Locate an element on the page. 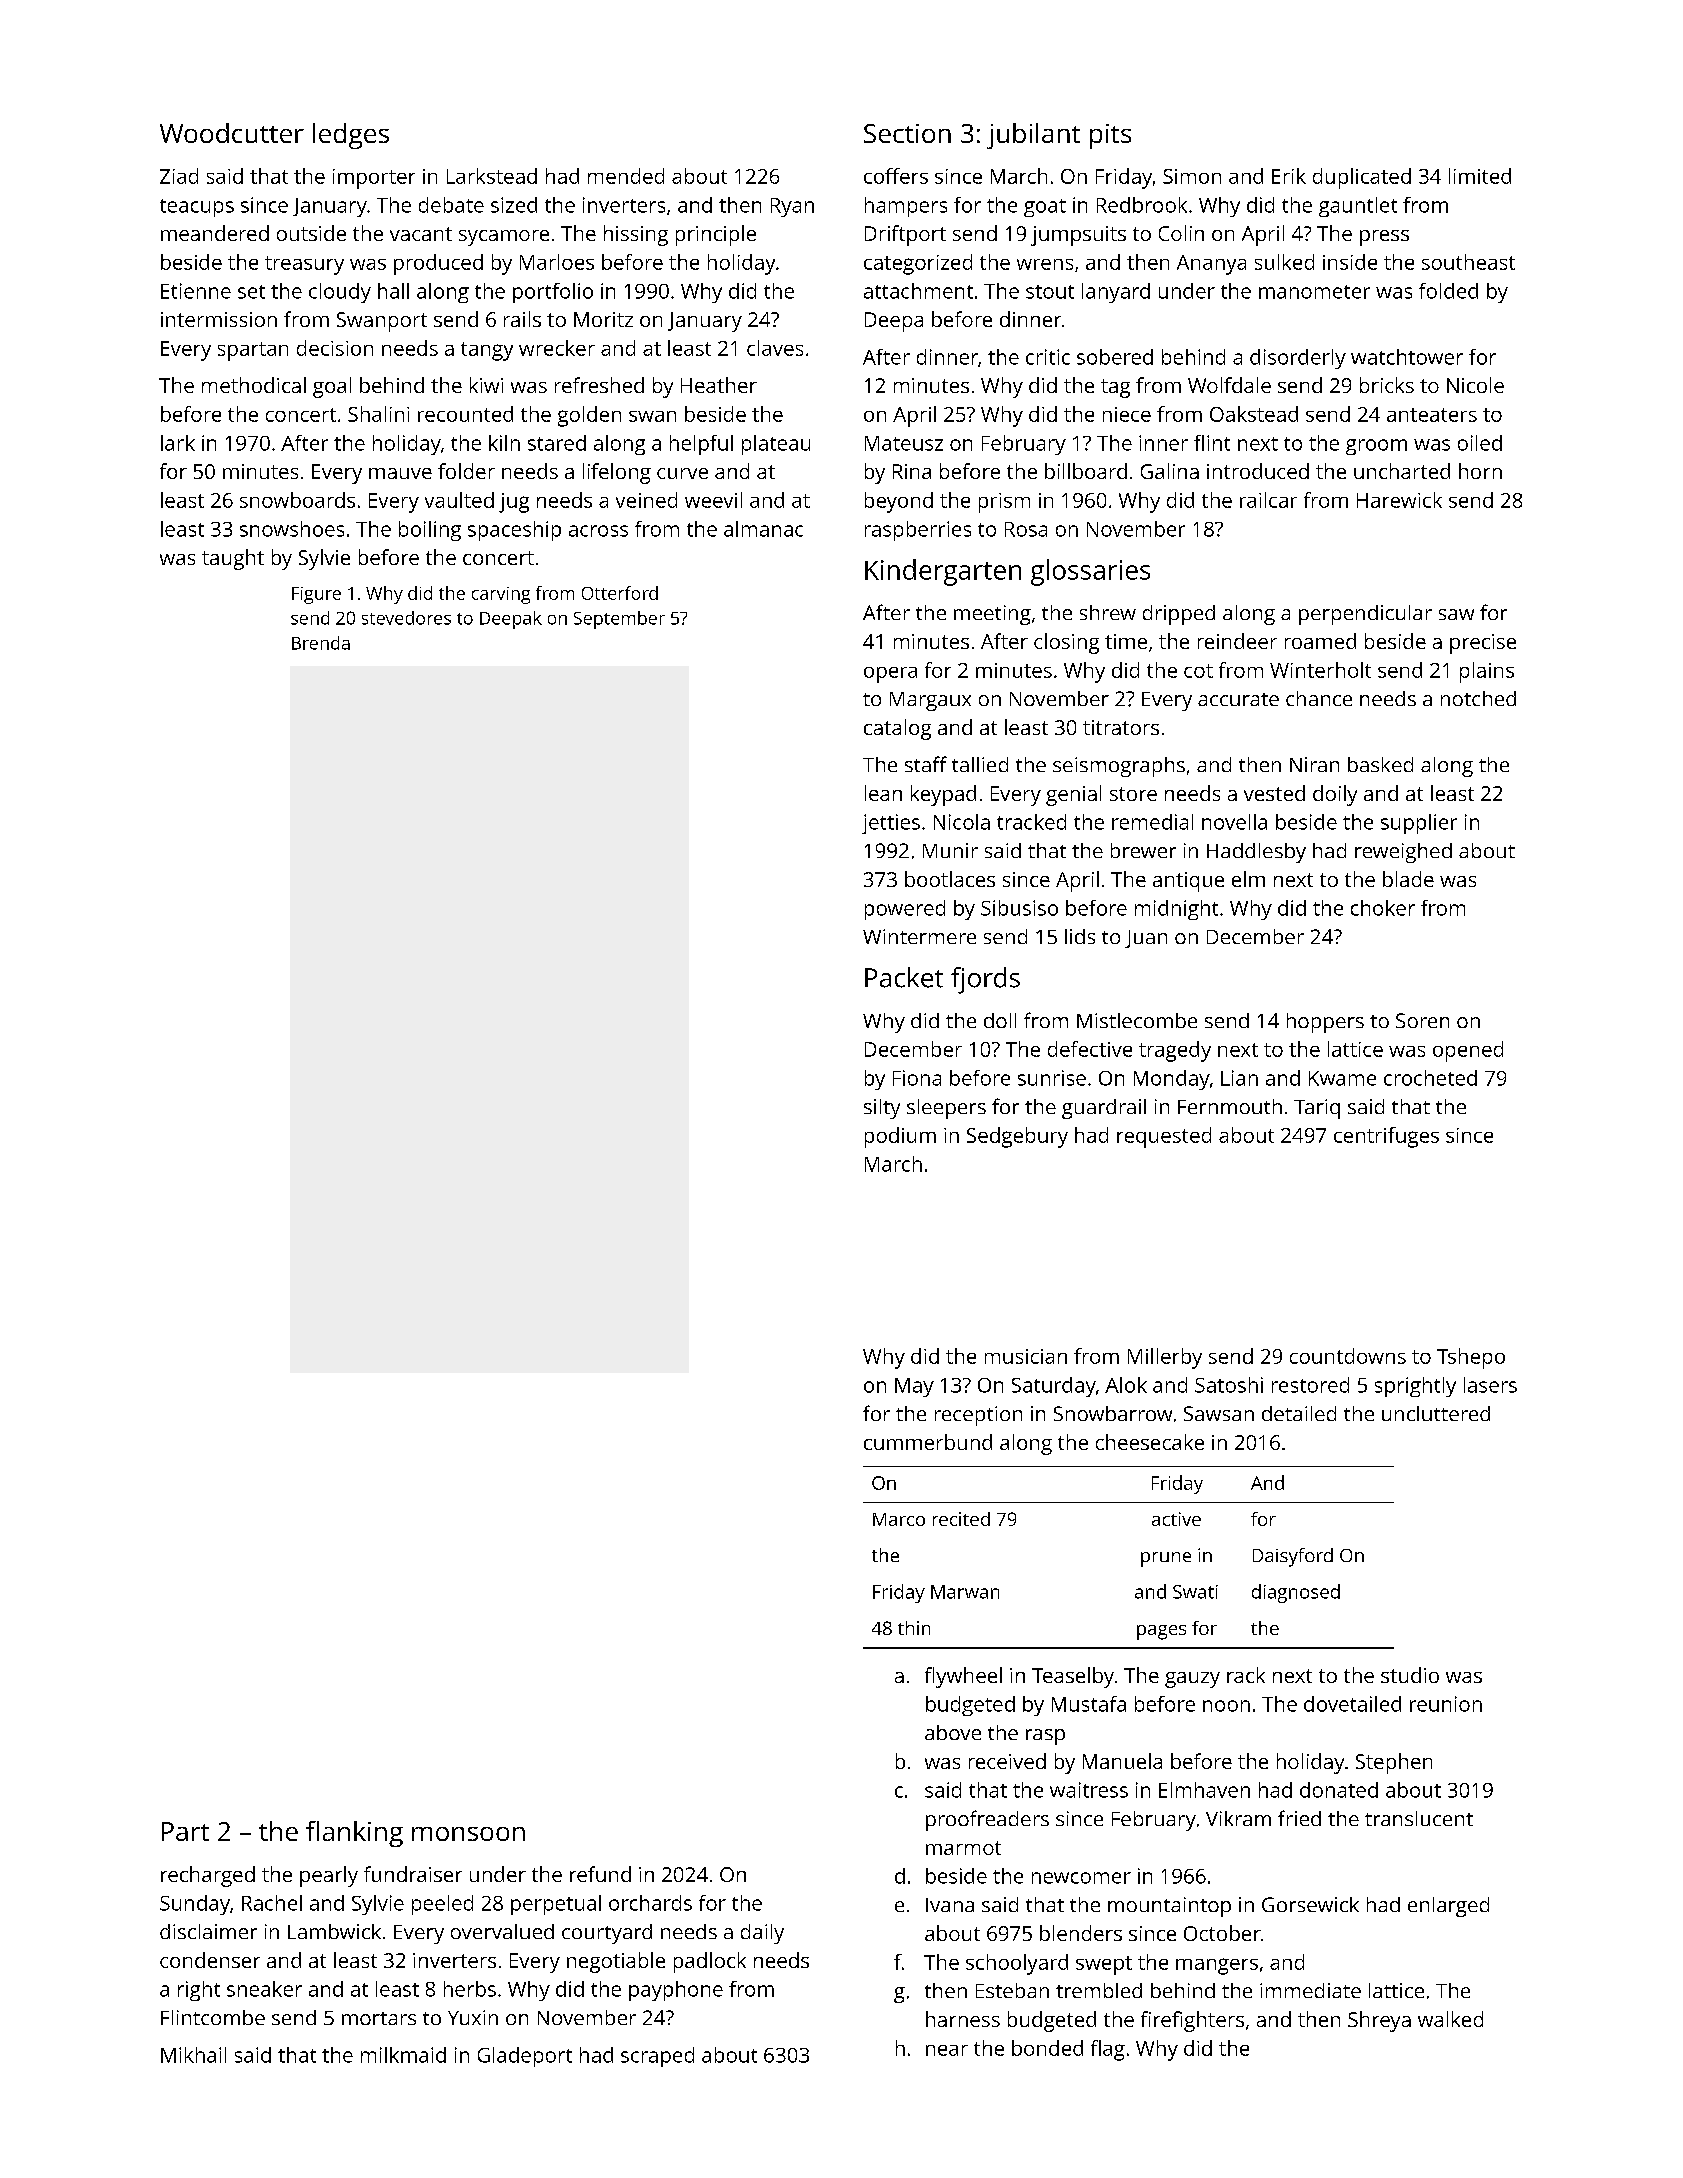  taught is located at coordinates (233, 559).
